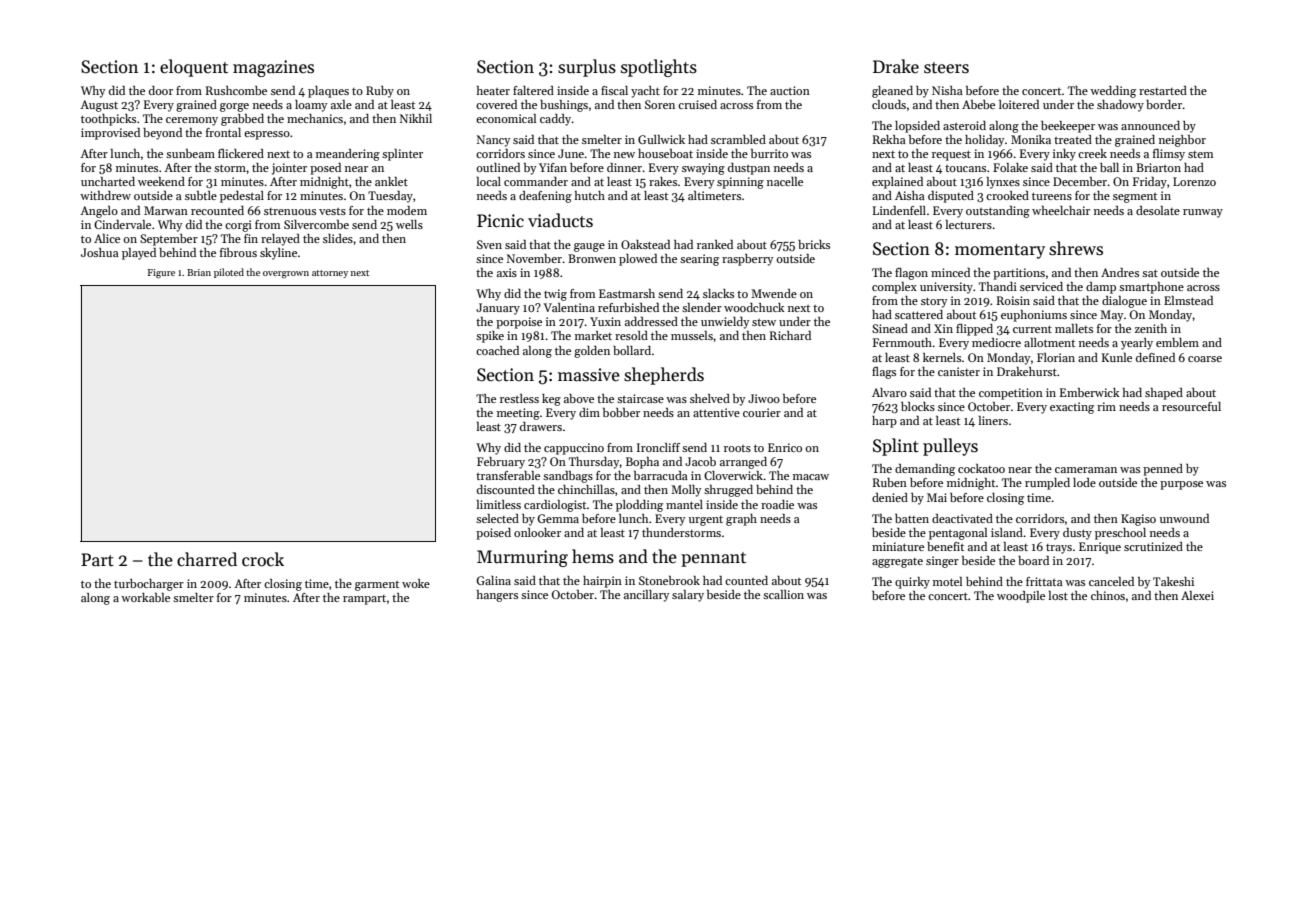 Image resolution: width=1308 pixels, height=924 pixels. What do you see at coordinates (207, 559) in the screenshot?
I see `charred` at bounding box center [207, 559].
